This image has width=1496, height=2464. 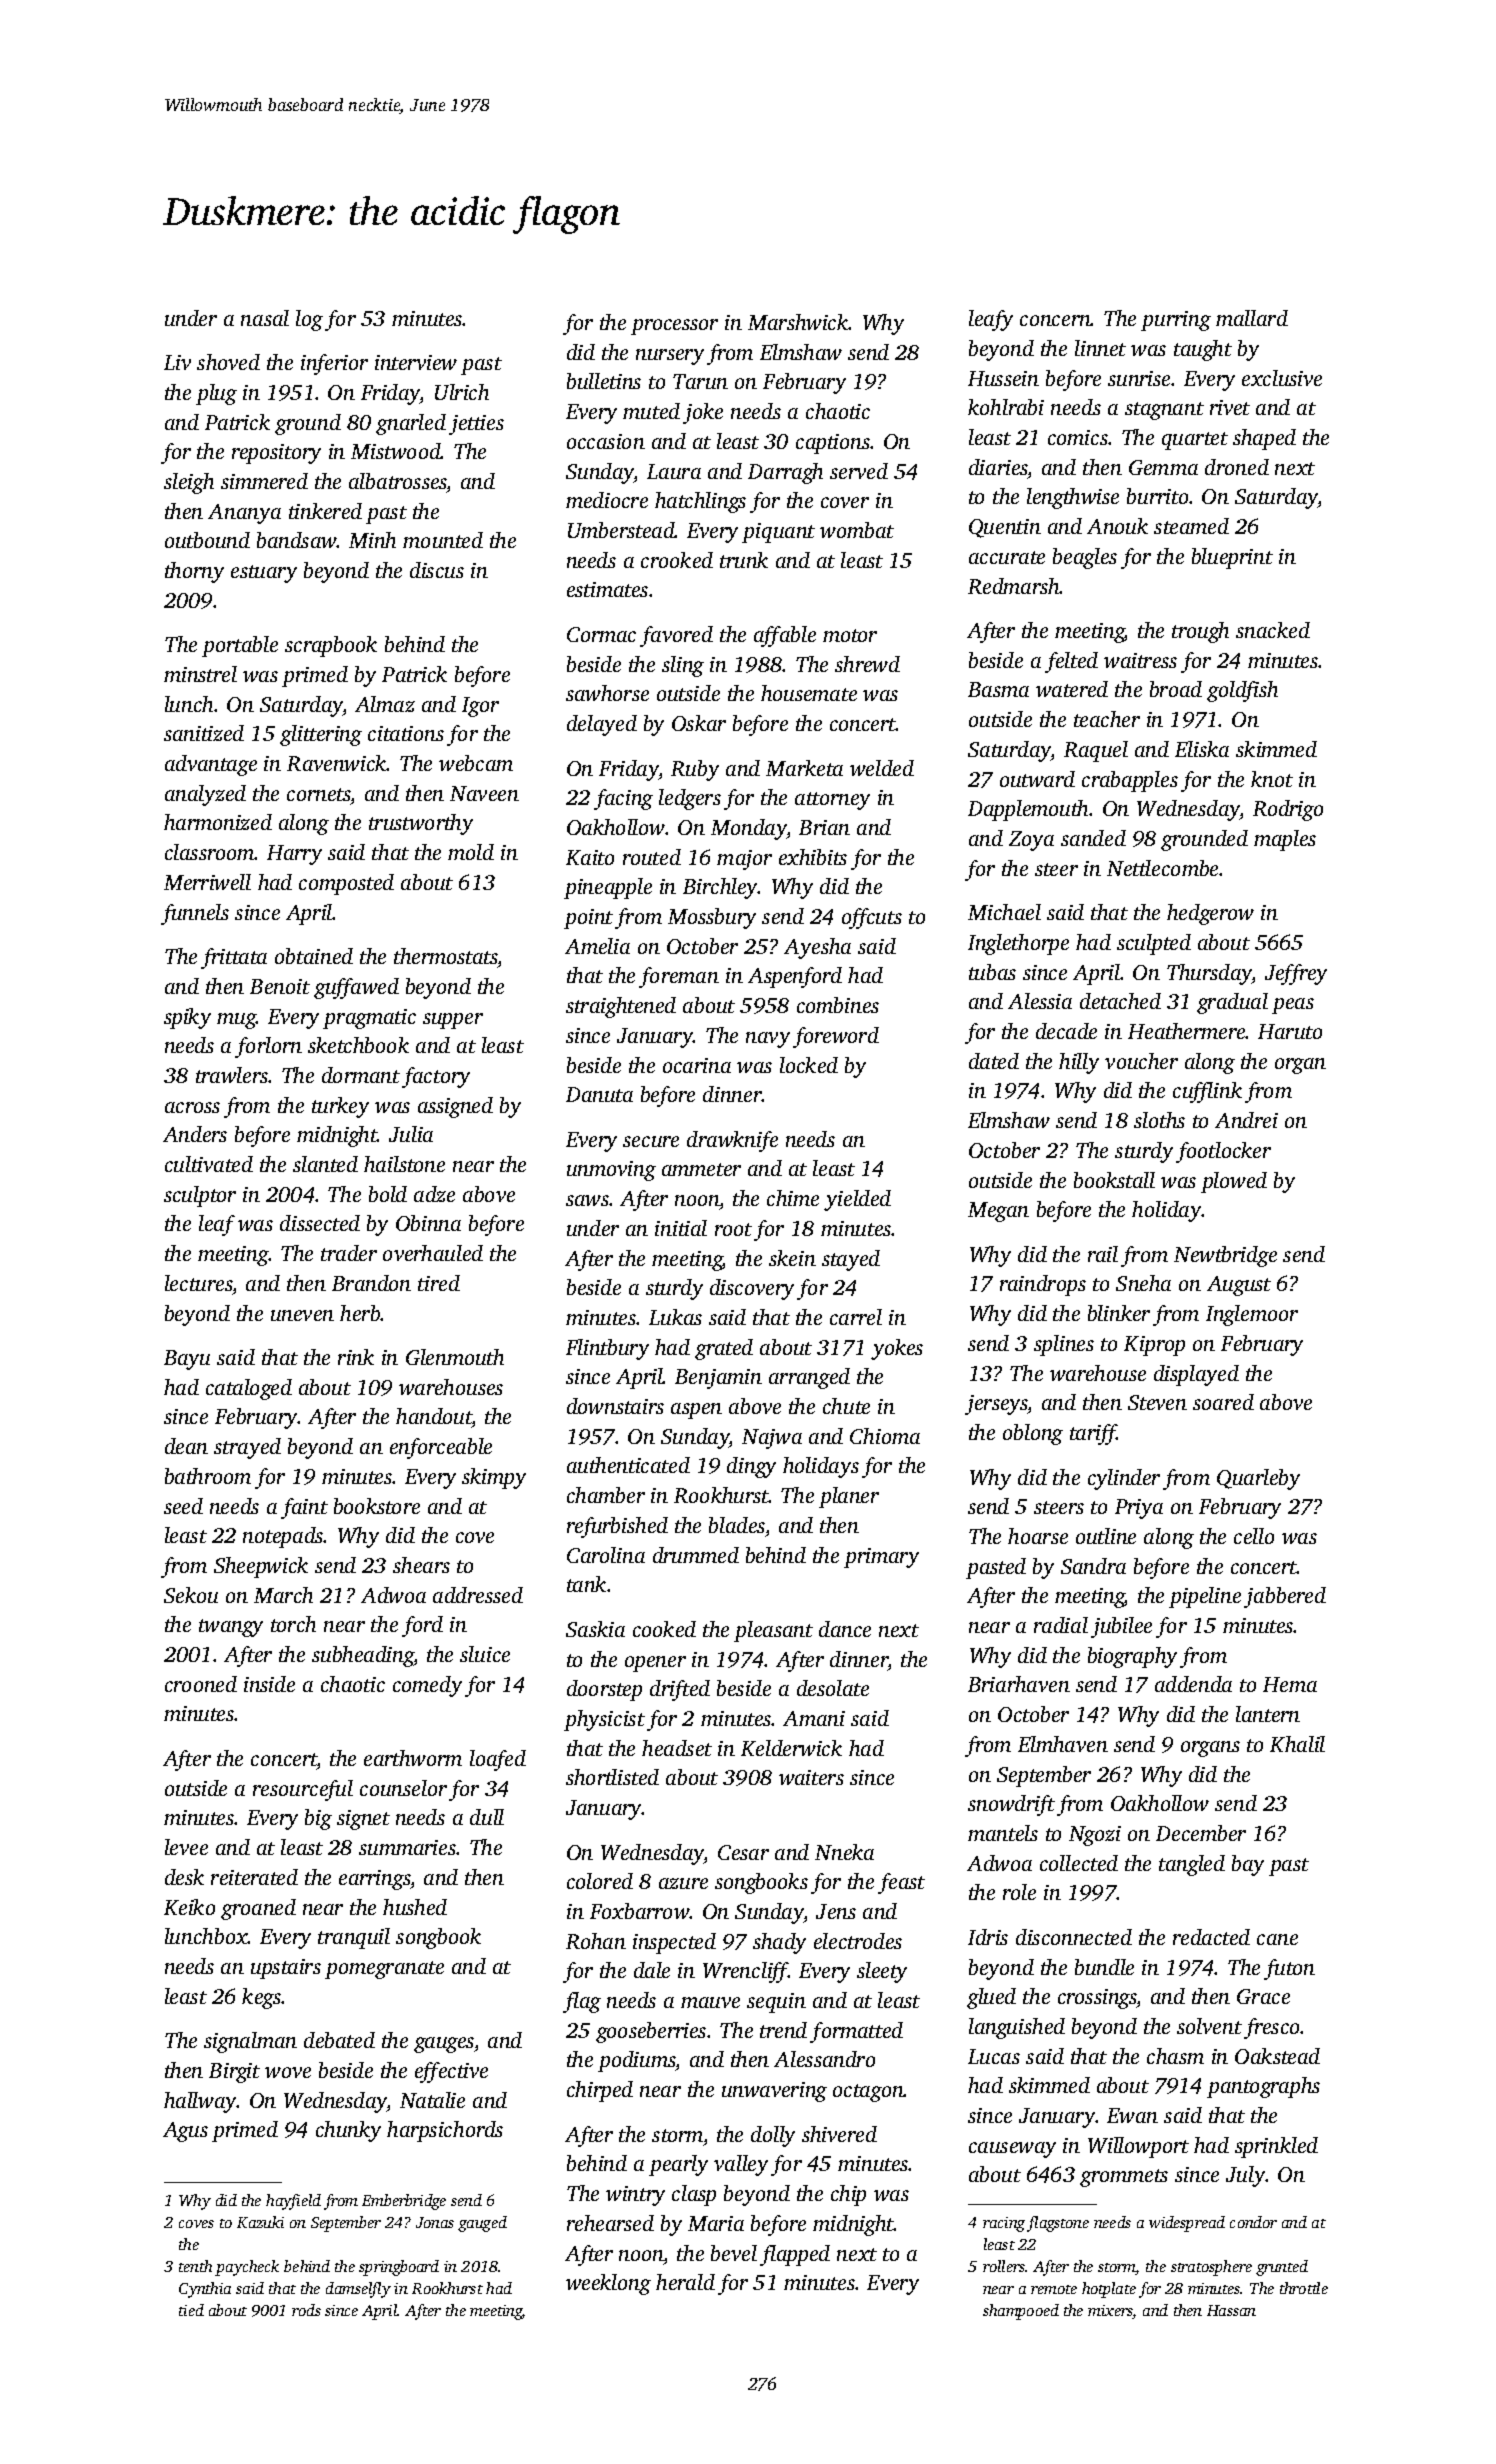 I want to click on azure, so click(x=683, y=1883).
